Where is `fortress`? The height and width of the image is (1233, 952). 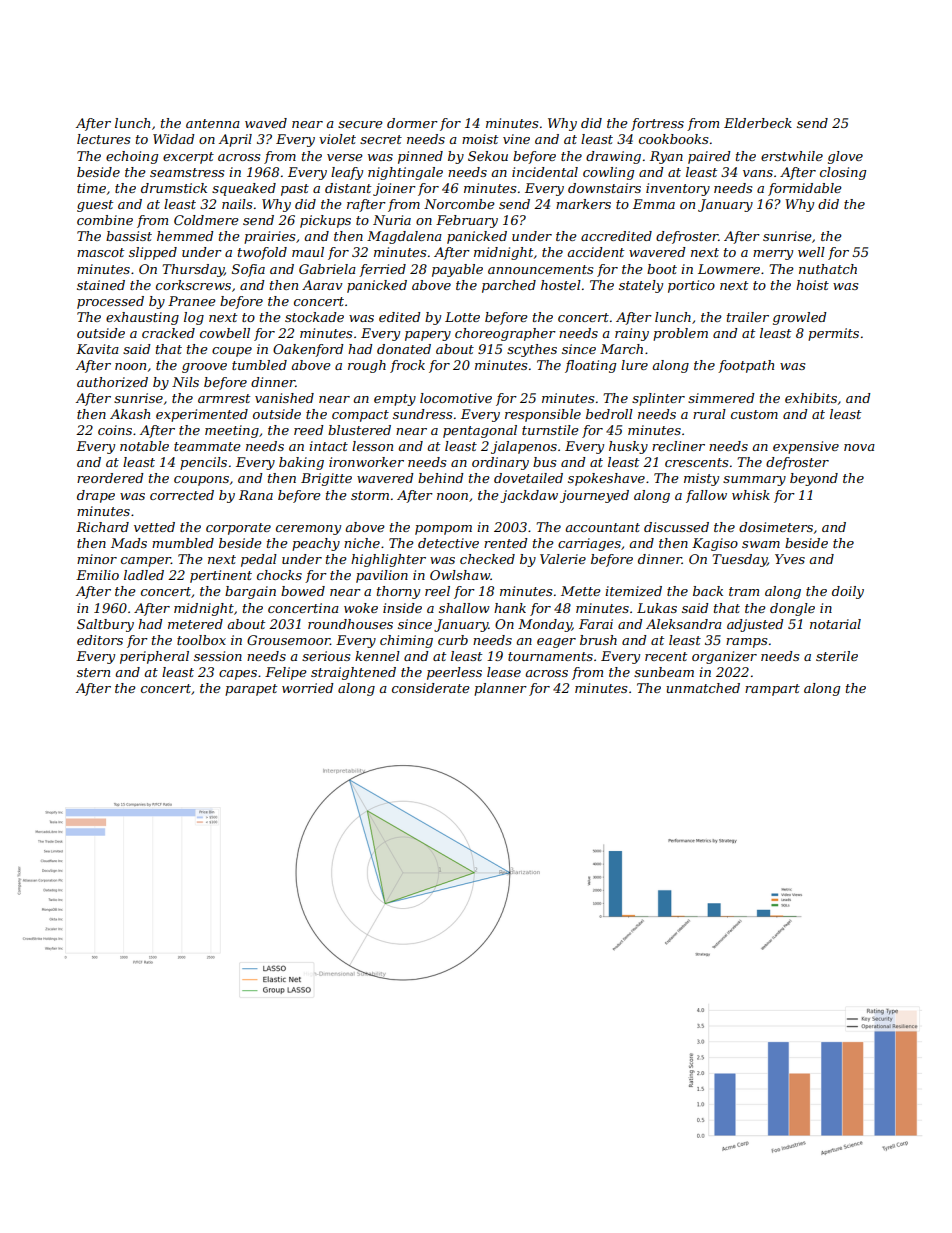
fortress is located at coordinates (657, 124).
